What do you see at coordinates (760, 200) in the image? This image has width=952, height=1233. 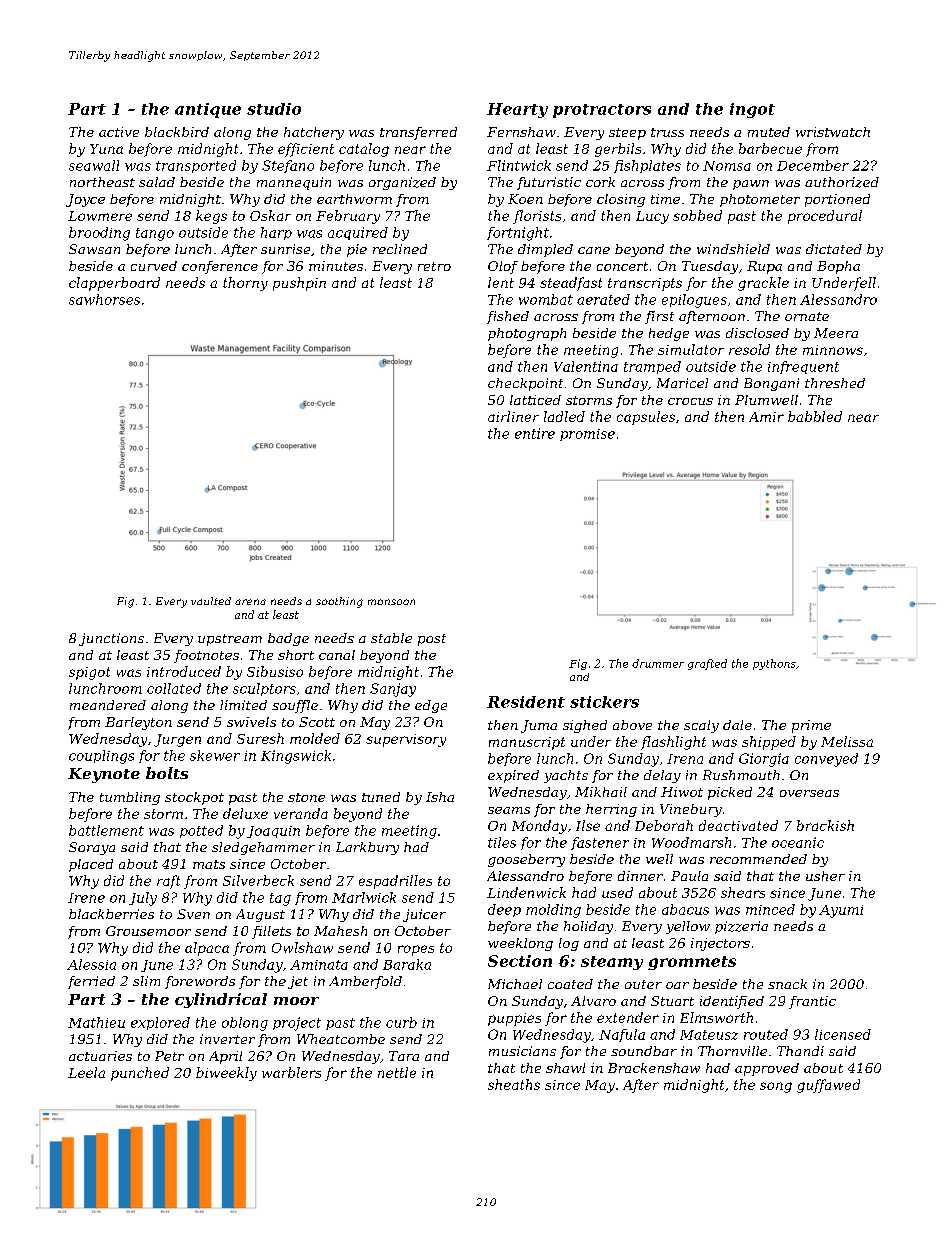 I see `photometer` at bounding box center [760, 200].
